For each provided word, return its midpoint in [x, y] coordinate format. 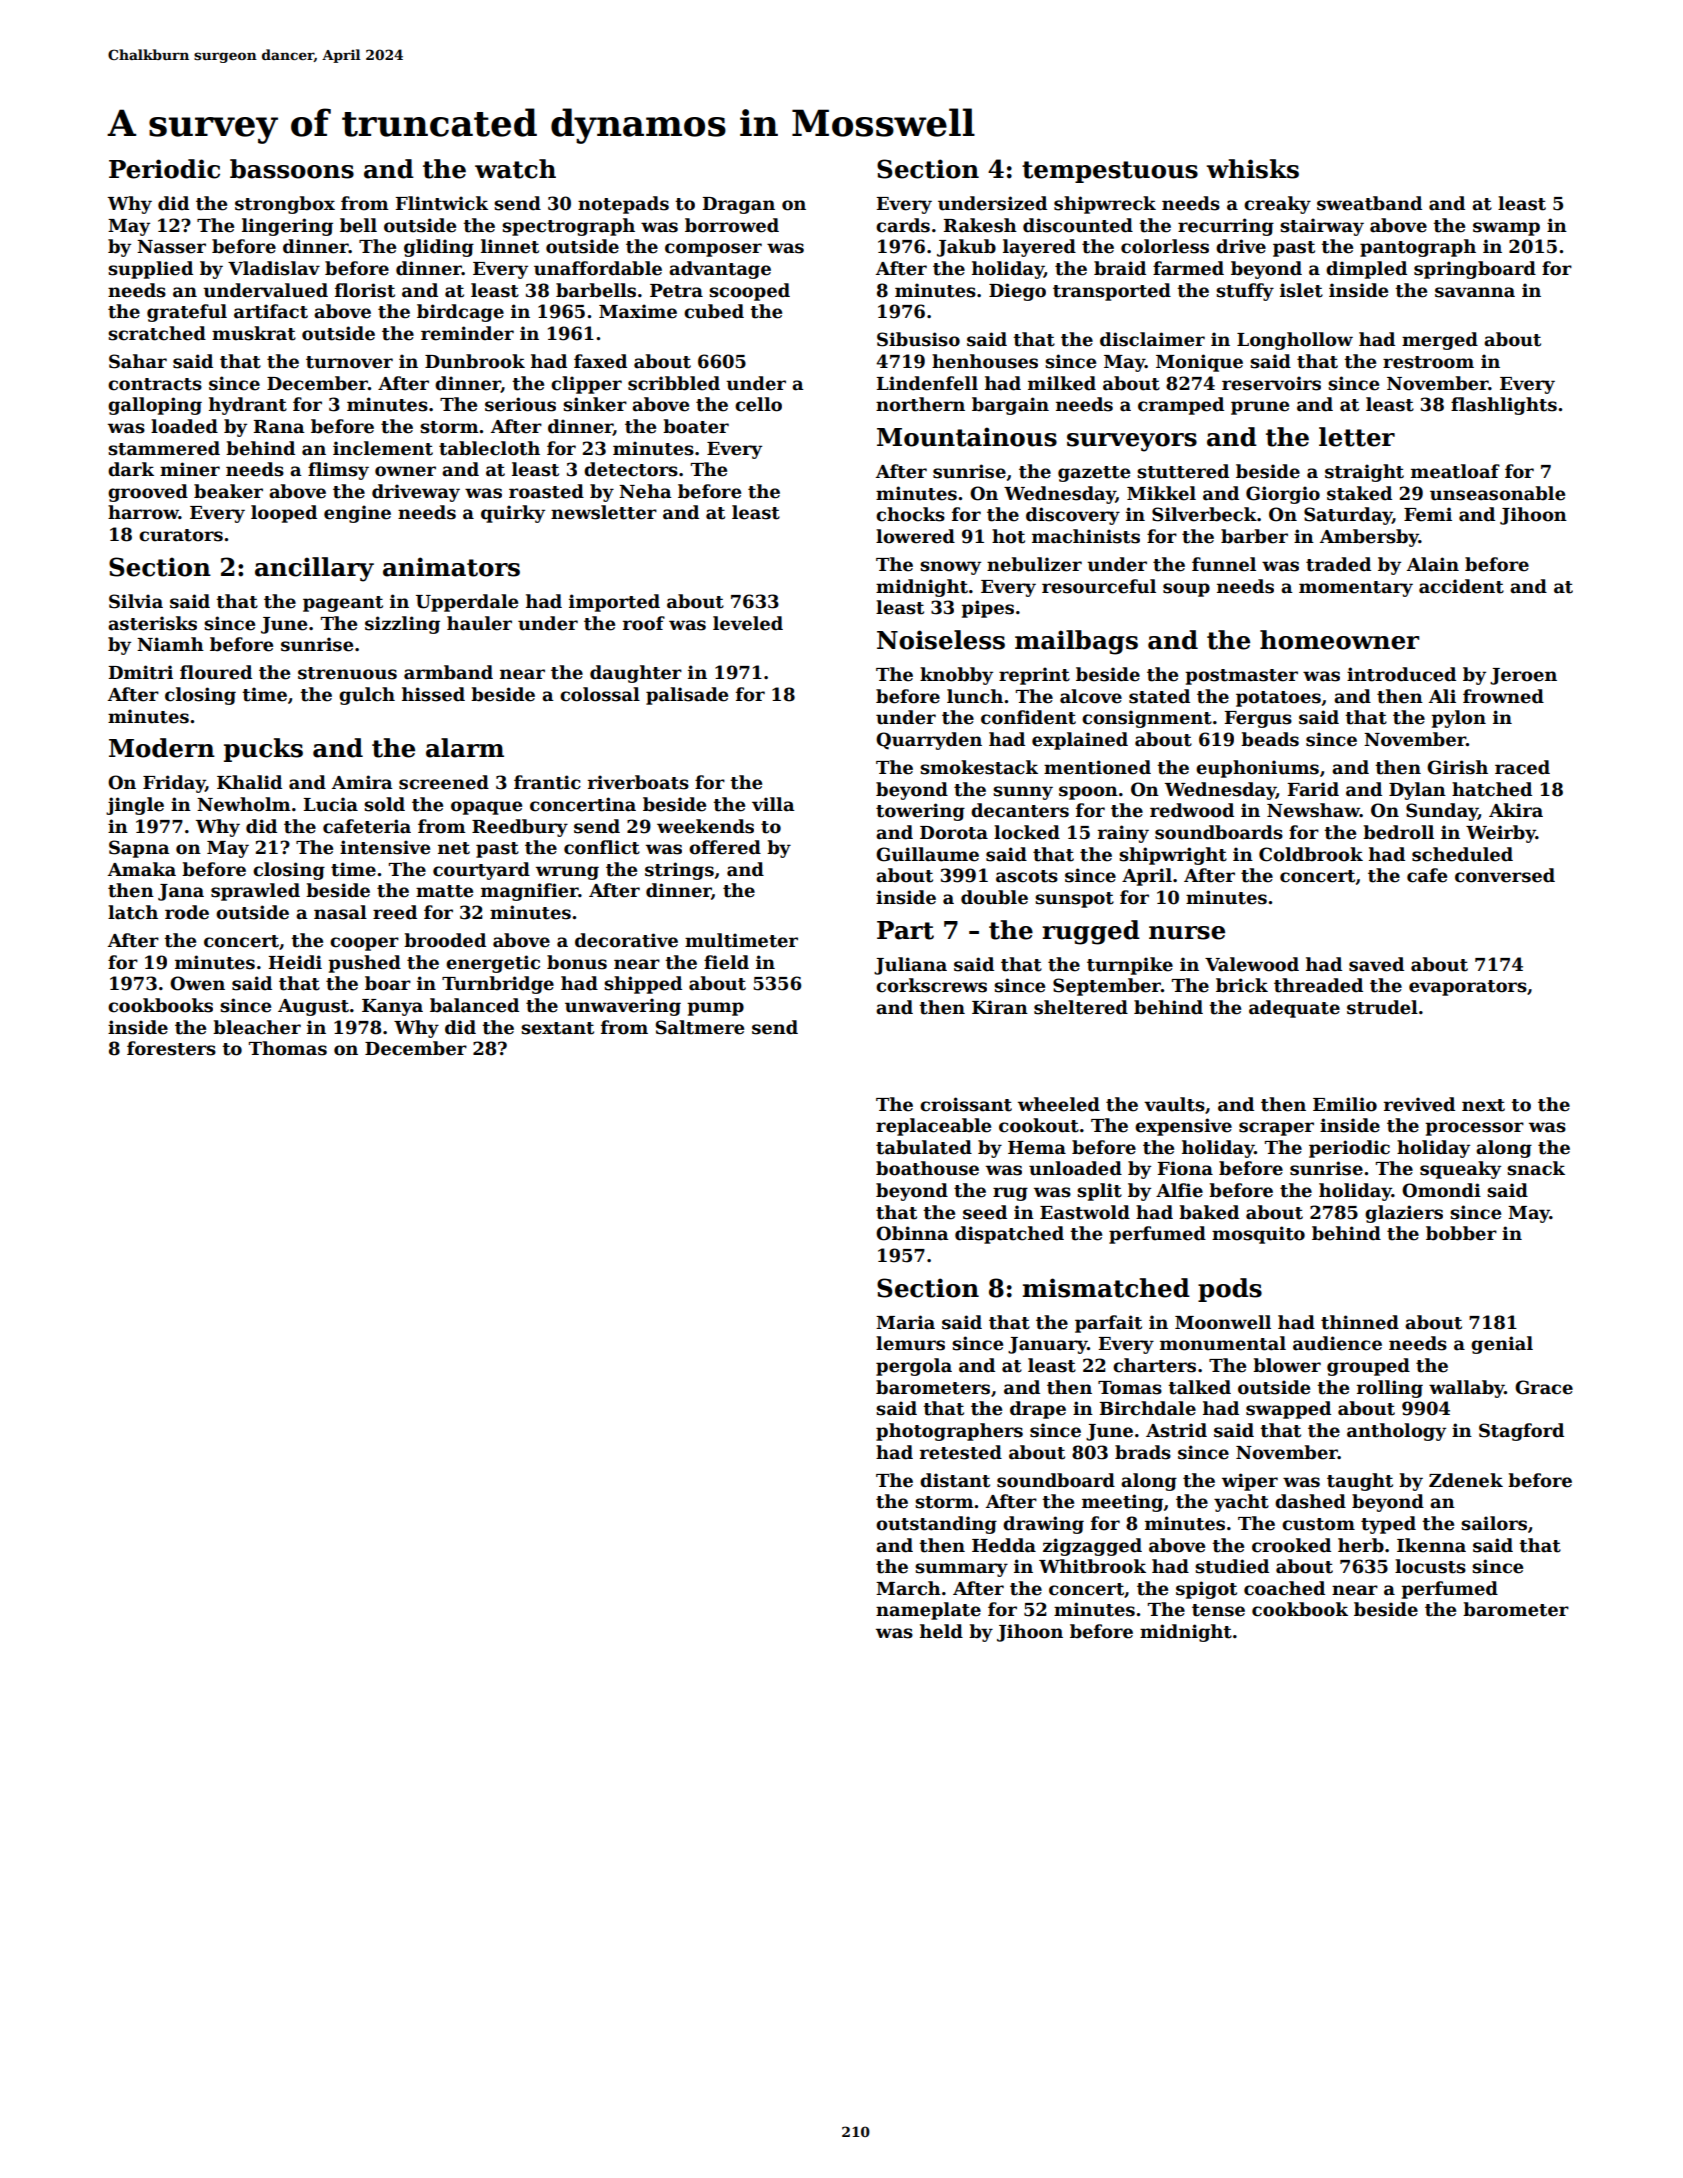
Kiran [1000, 1007]
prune [1260, 408]
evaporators [1468, 988]
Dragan [739, 205]
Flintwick [442, 203]
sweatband [1369, 203]
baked [1209, 1212]
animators [451, 567]
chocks [910, 514]
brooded [445, 940]
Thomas [288, 1048]
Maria [905, 1322]
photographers [949, 1432]
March [908, 1588]
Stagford [1521, 1432]
